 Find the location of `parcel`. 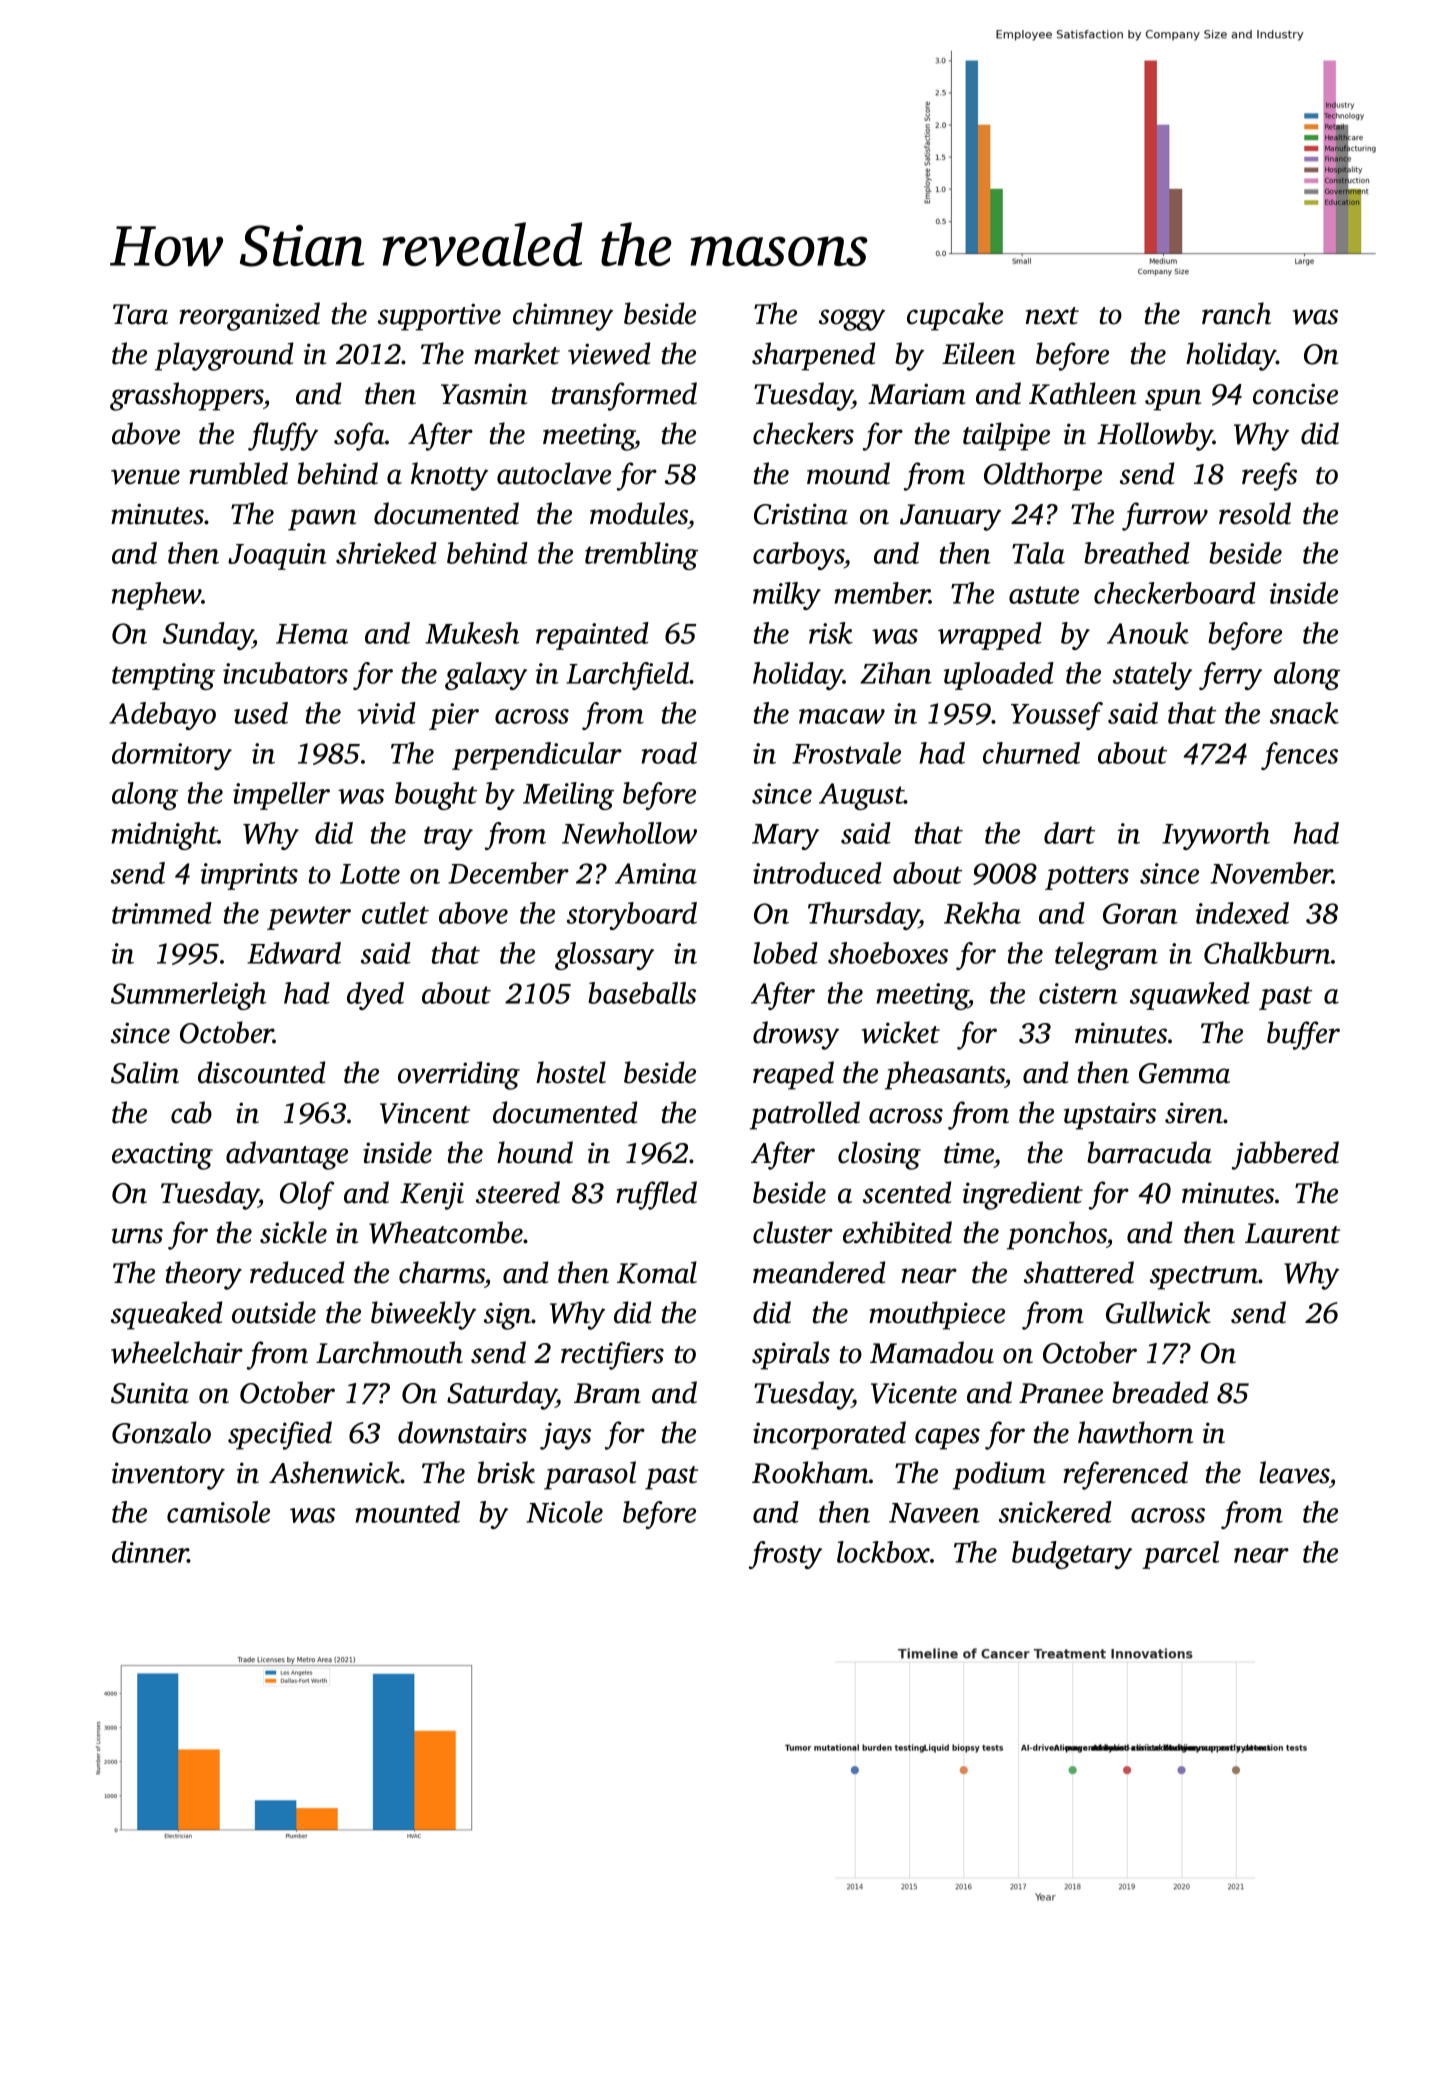

parcel is located at coordinates (1180, 1555).
